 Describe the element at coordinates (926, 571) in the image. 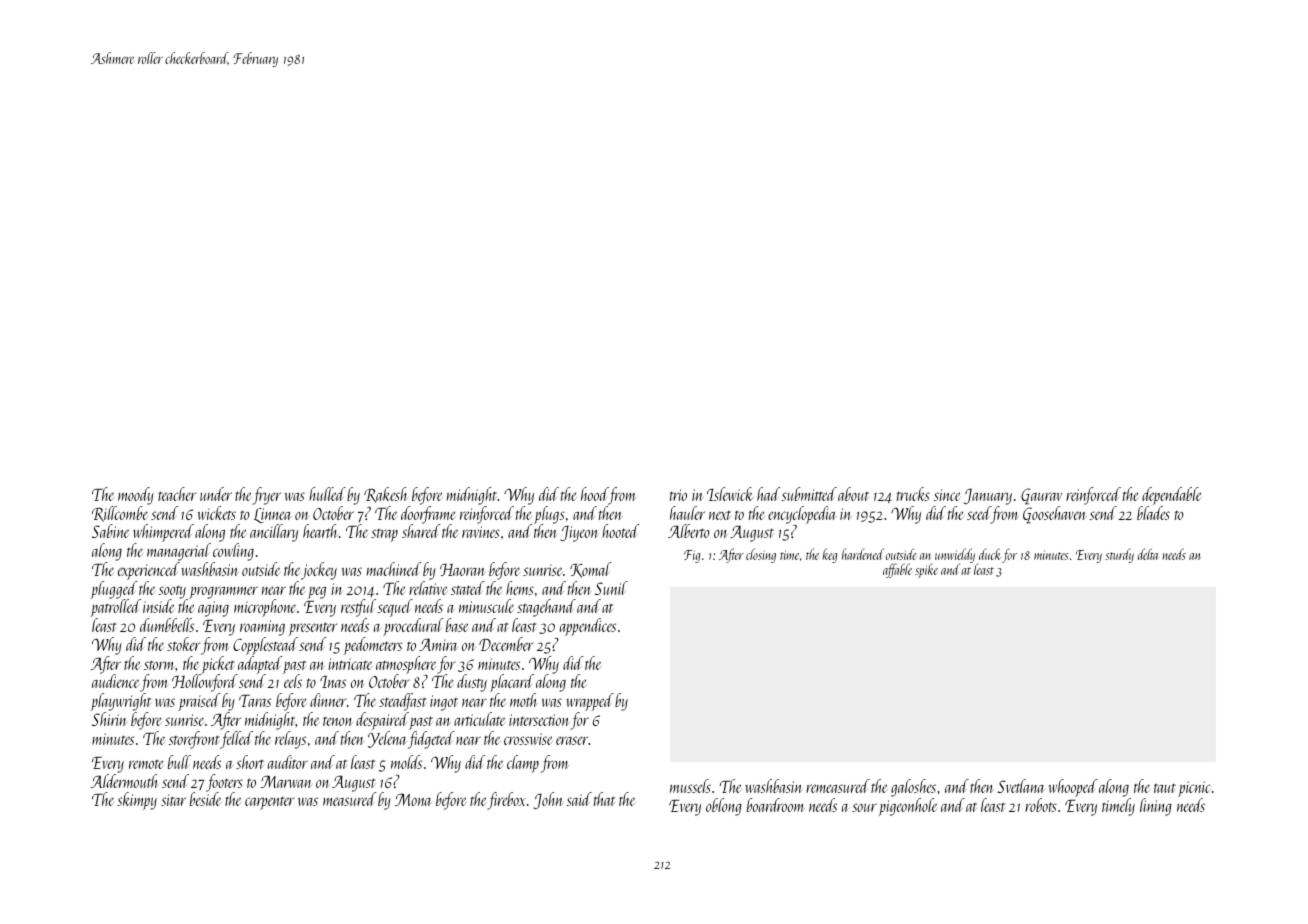

I see `spike` at that location.
